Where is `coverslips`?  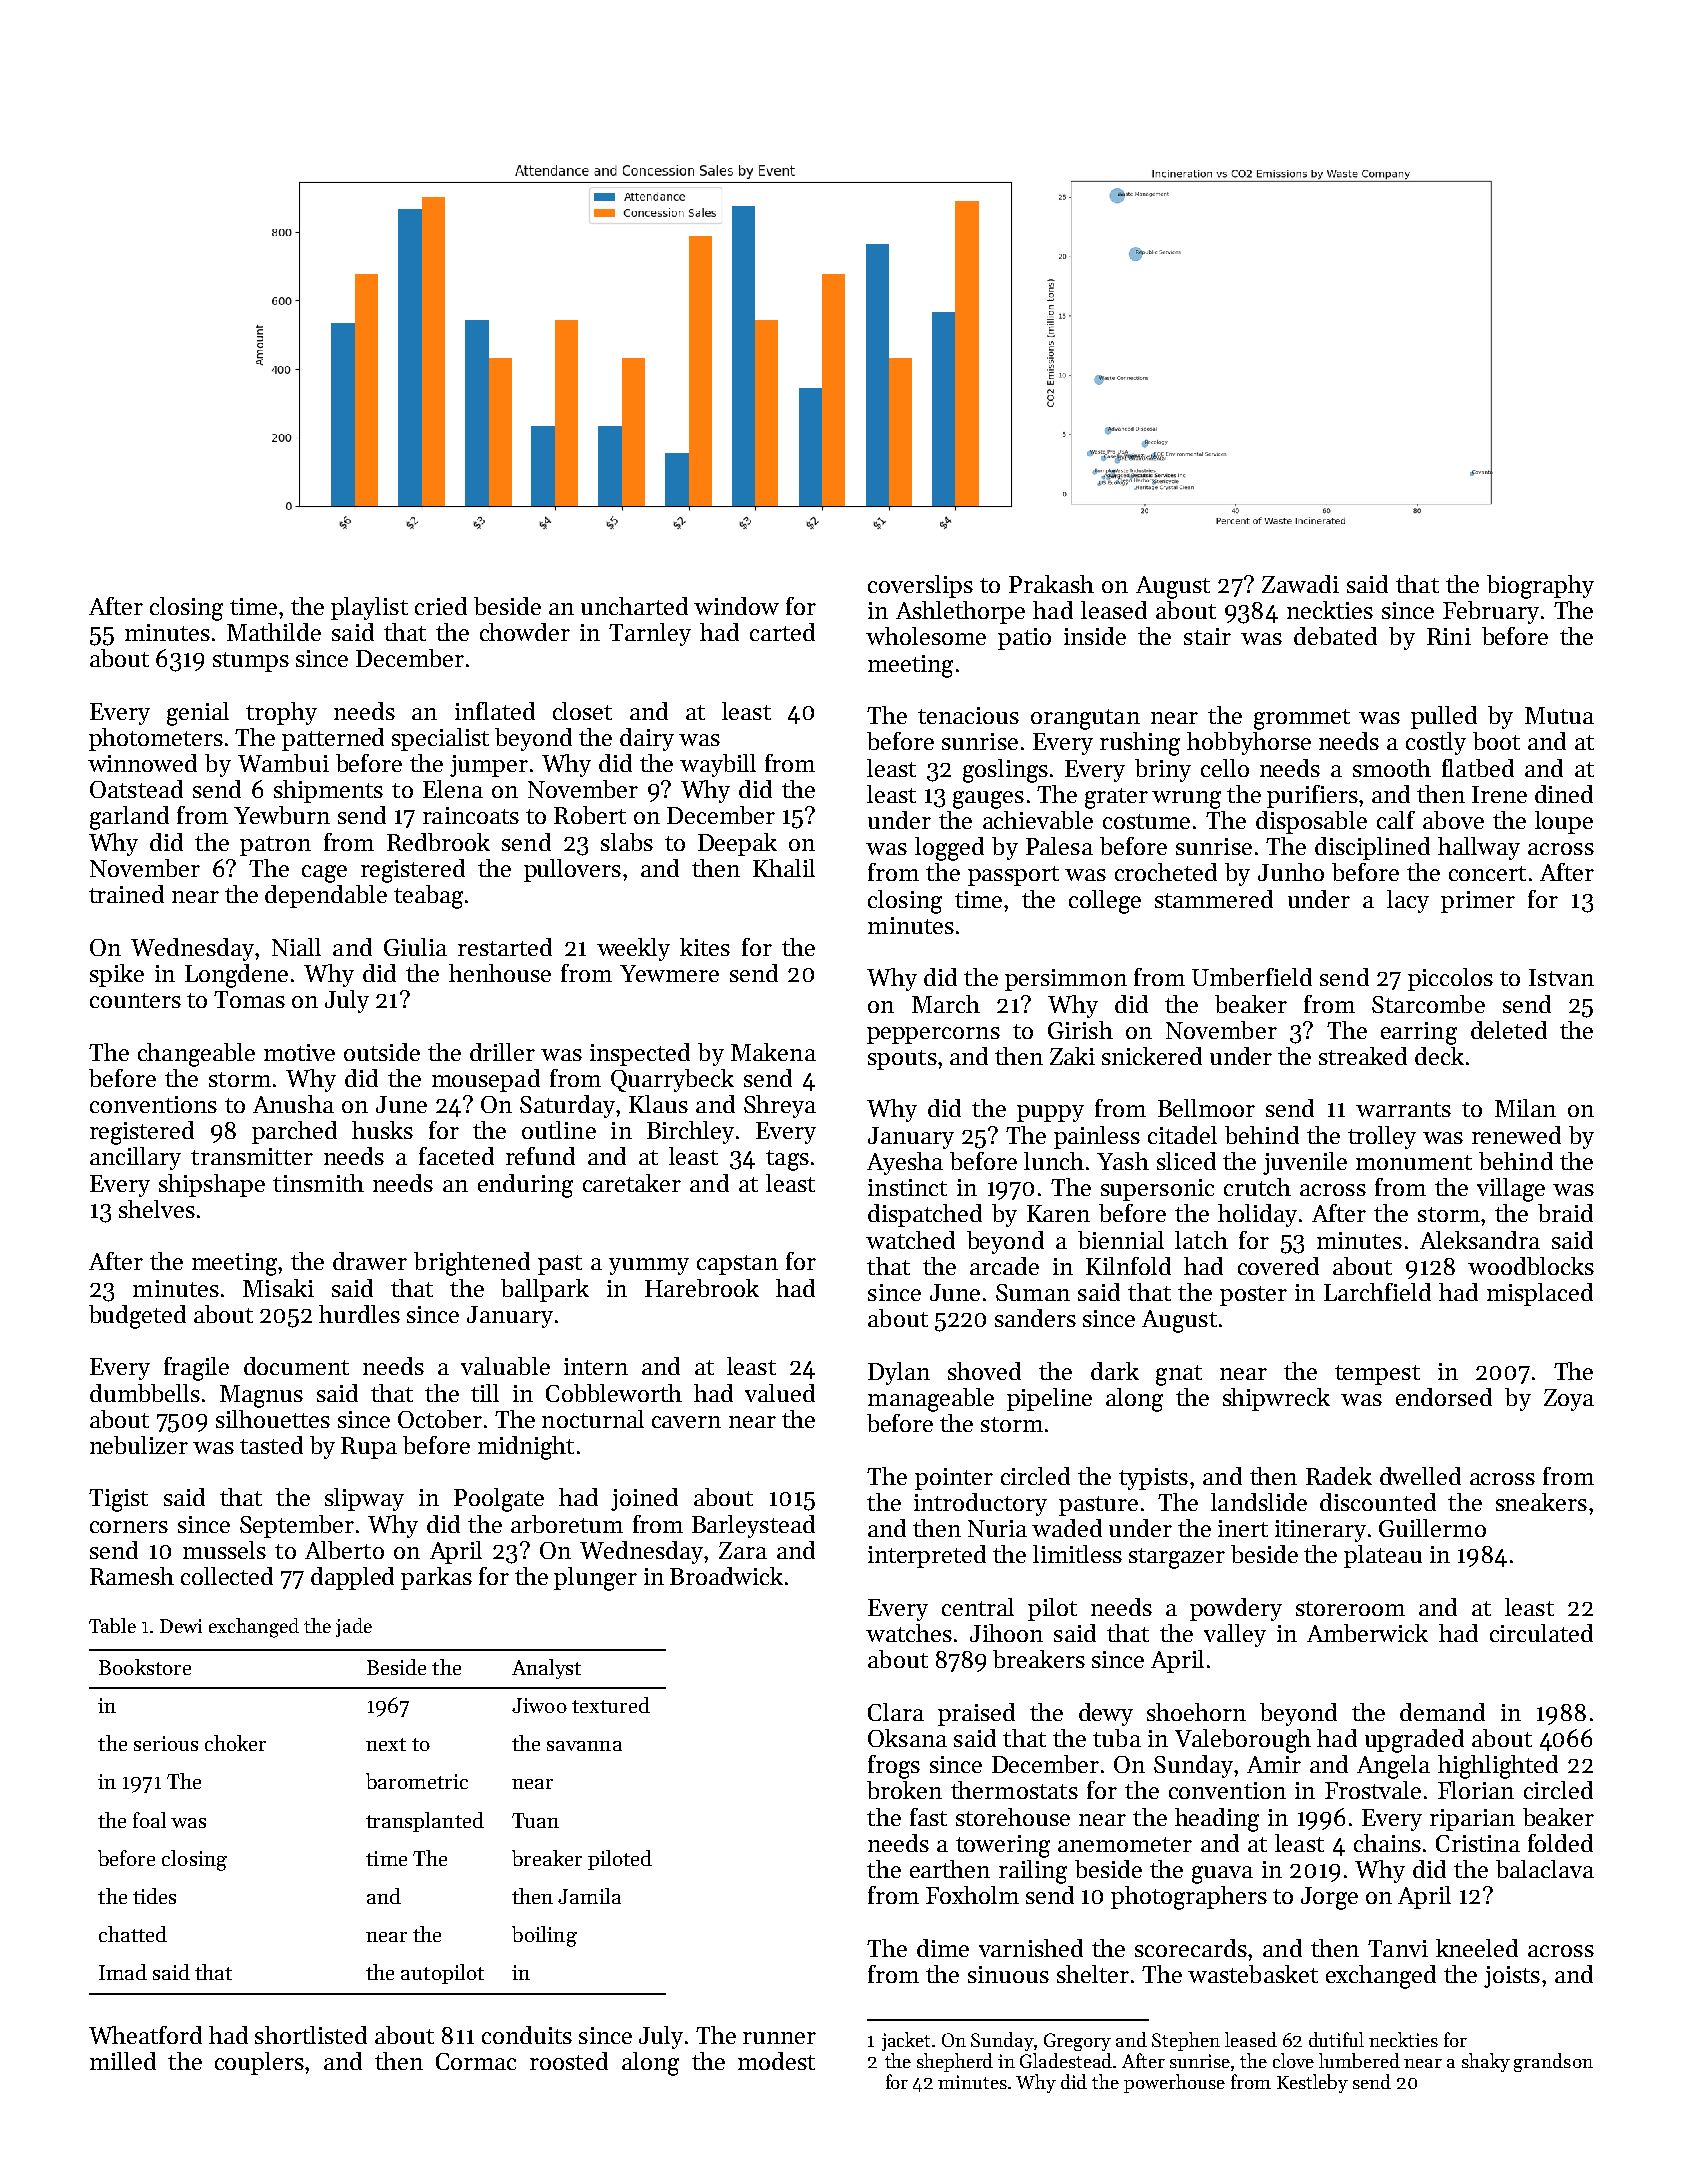 coverslips is located at coordinates (920, 586).
